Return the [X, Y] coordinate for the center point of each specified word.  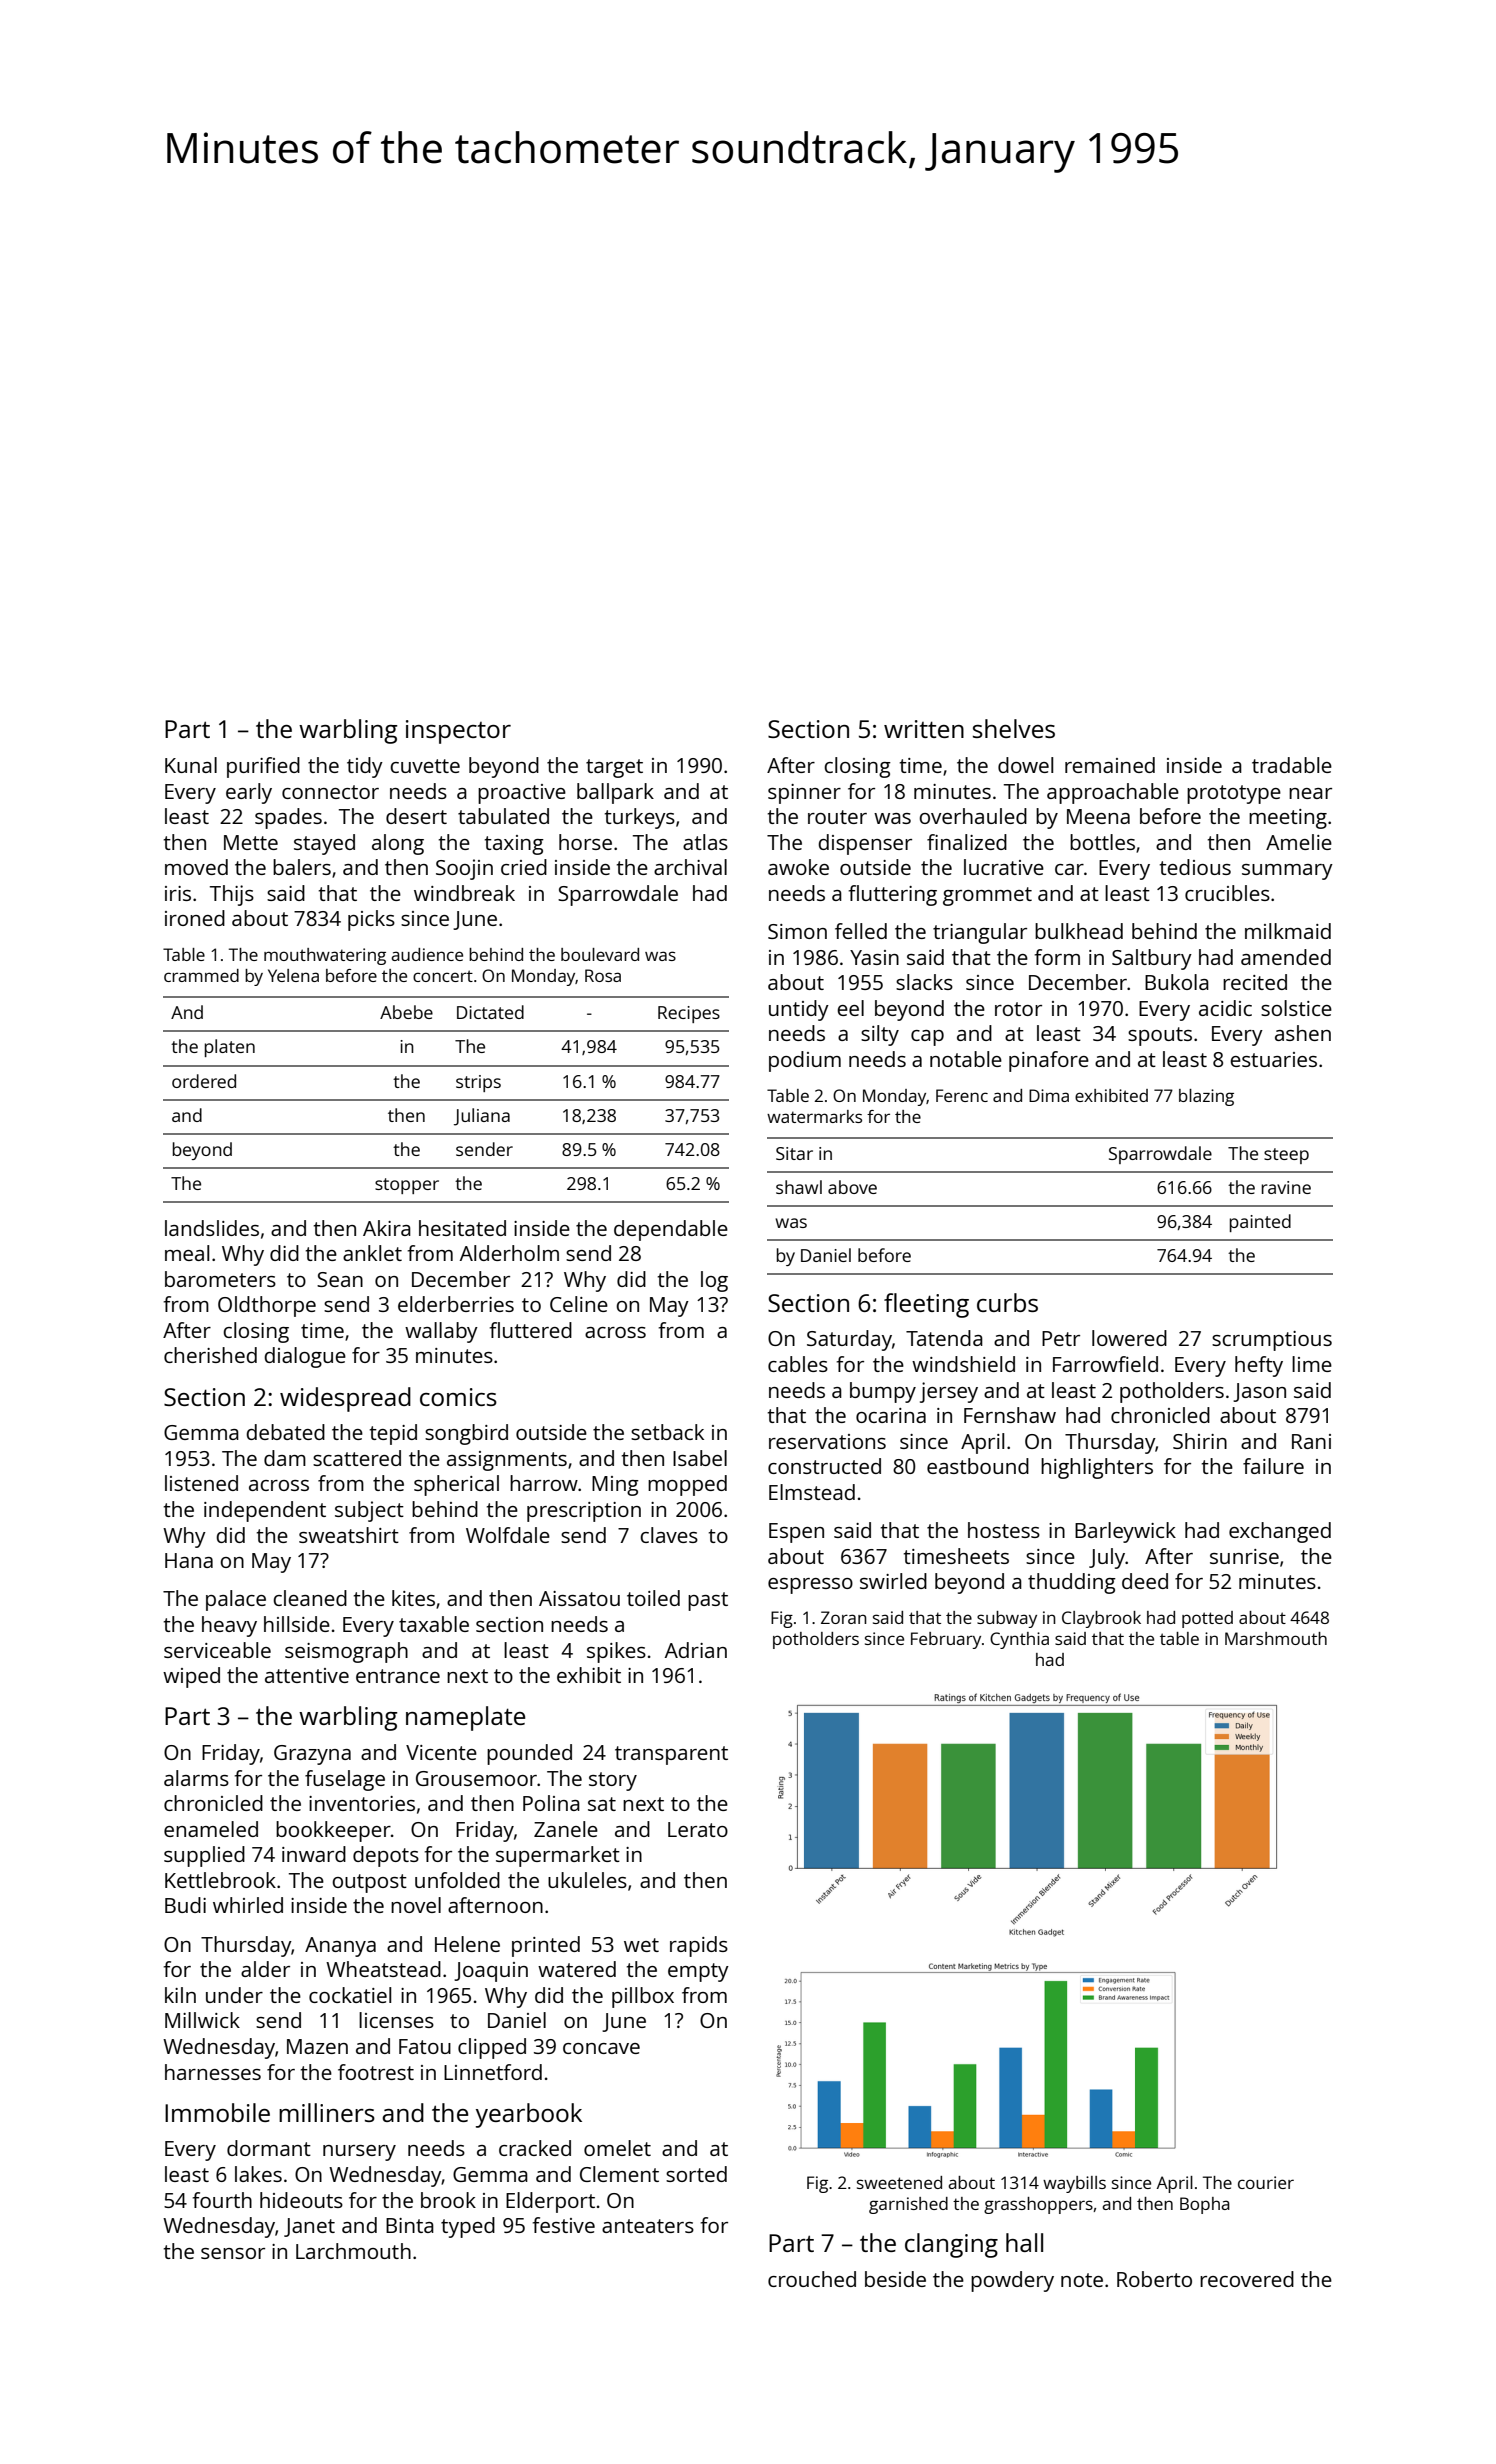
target [614, 768]
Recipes [689, 1014]
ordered [204, 1081]
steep [1286, 1156]
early [249, 793]
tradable [1292, 765]
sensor [233, 2253]
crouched [812, 2279]
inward [314, 1854]
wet [641, 1945]
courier [1266, 2182]
